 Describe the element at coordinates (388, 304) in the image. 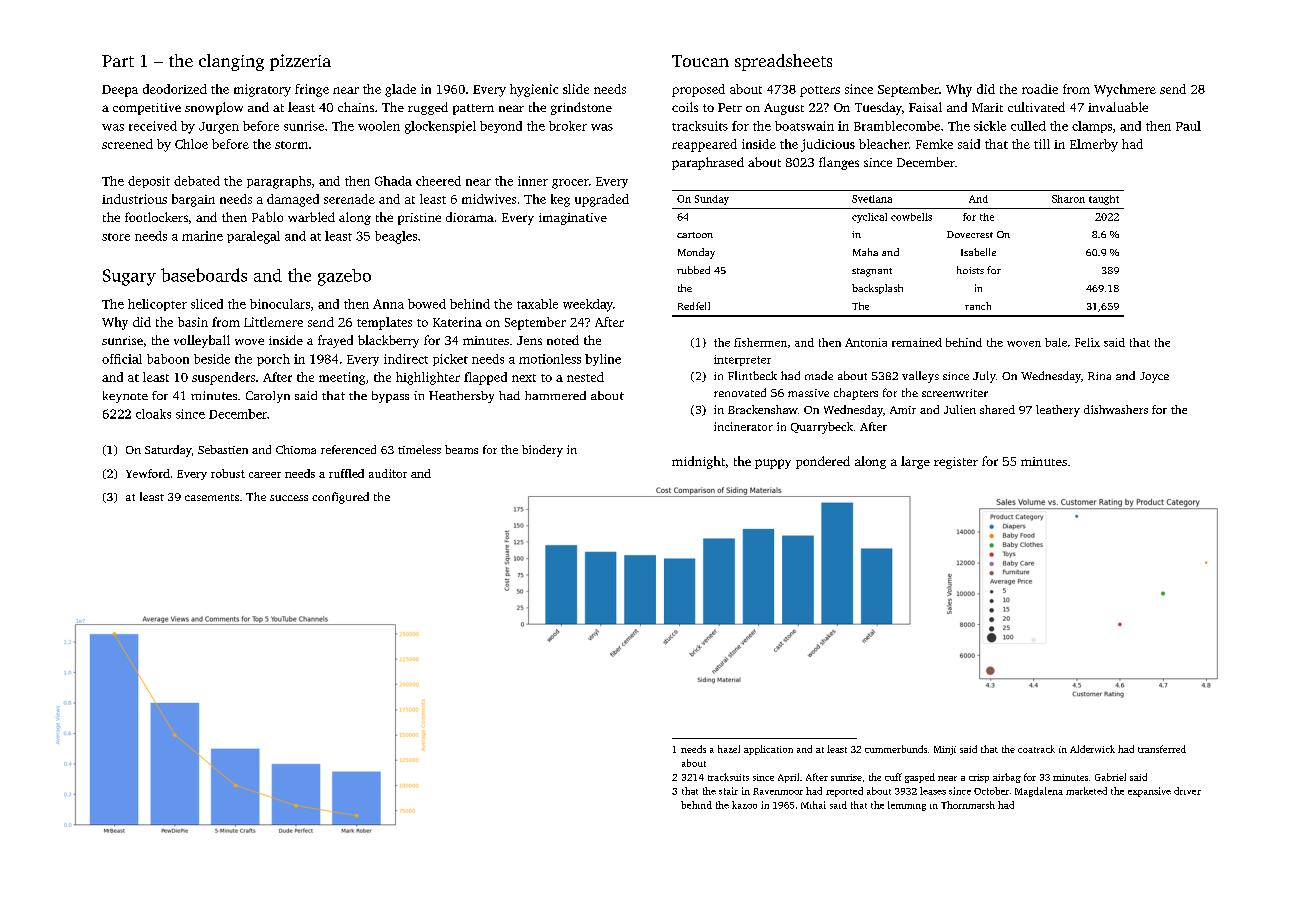

I see `Anna` at that location.
